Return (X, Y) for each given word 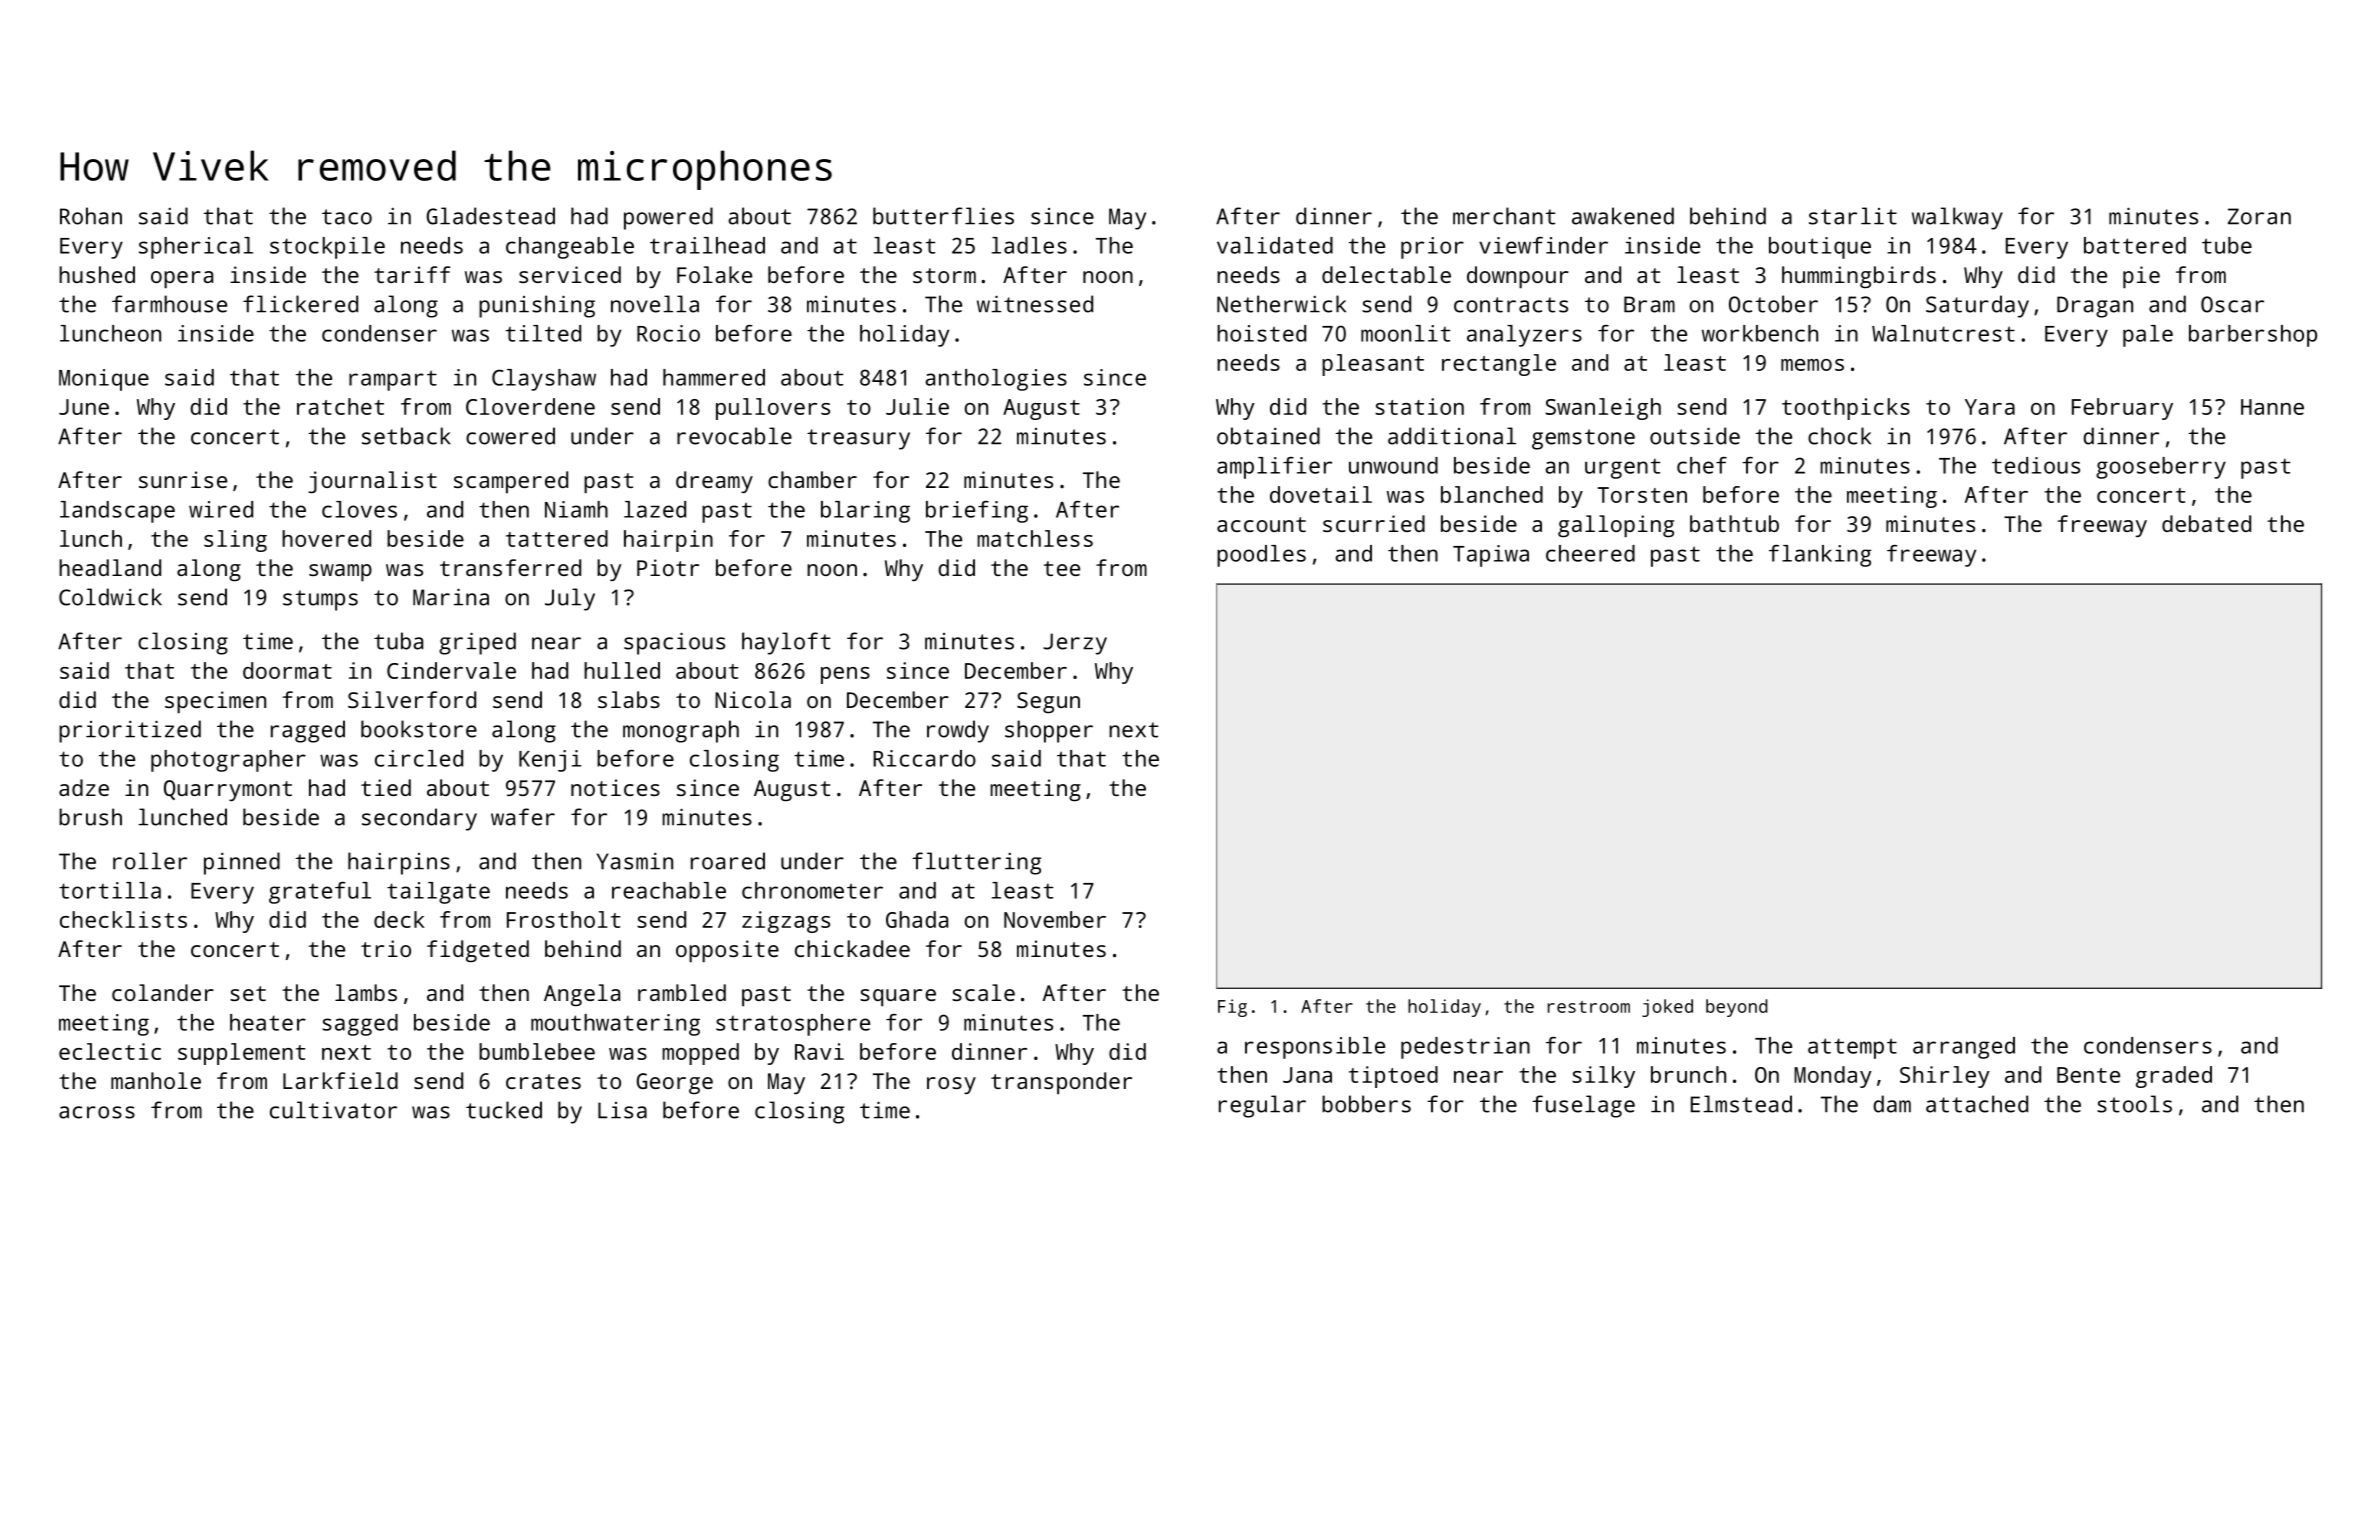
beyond (1737, 1008)
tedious (2036, 465)
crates (543, 1081)
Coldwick (110, 597)
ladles (1029, 245)
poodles (1261, 556)
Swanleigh (1603, 409)
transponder (1061, 1083)
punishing (537, 306)
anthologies (996, 380)
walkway (1957, 218)
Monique (104, 380)
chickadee (852, 948)
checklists (123, 919)
